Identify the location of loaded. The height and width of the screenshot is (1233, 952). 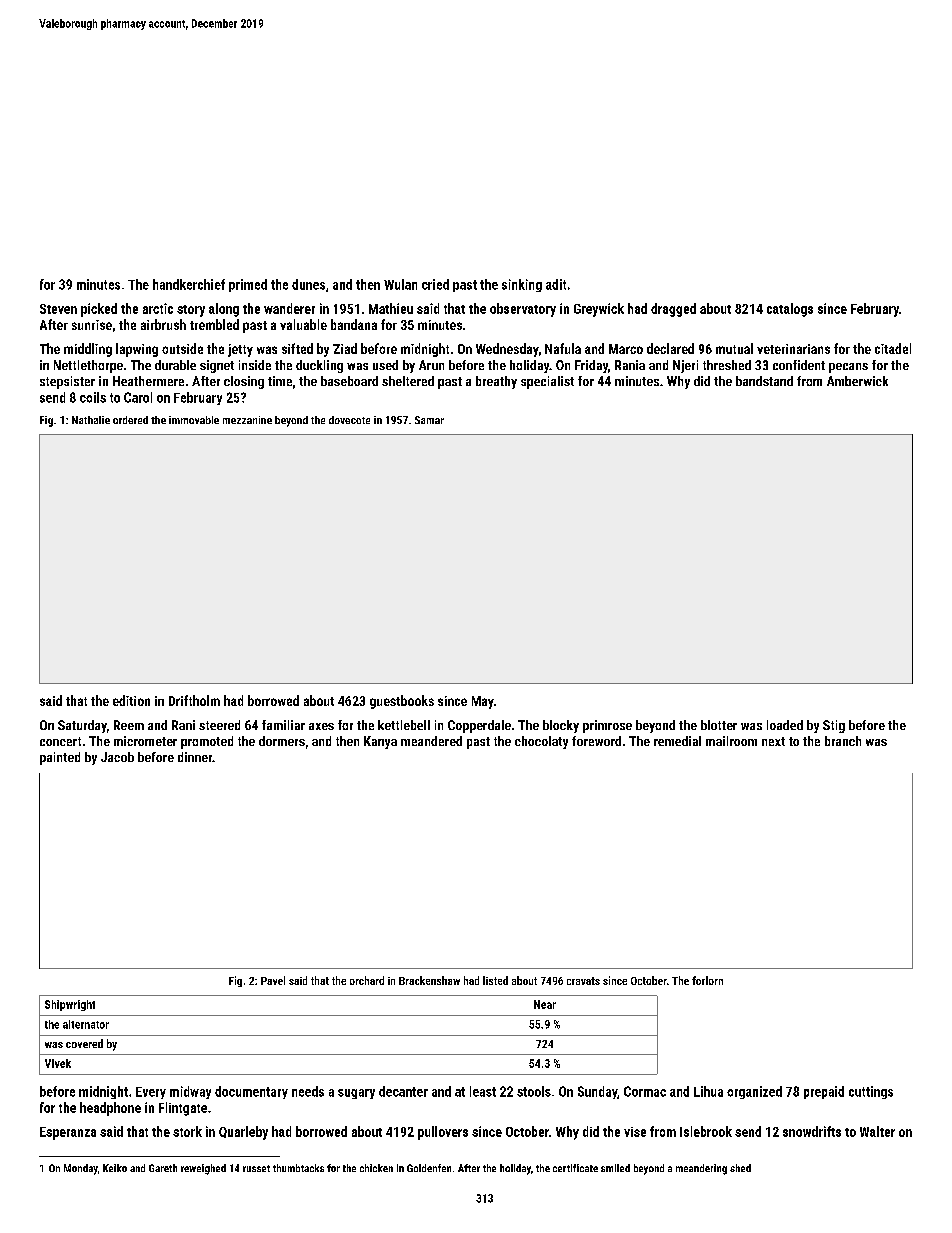
(785, 725).
